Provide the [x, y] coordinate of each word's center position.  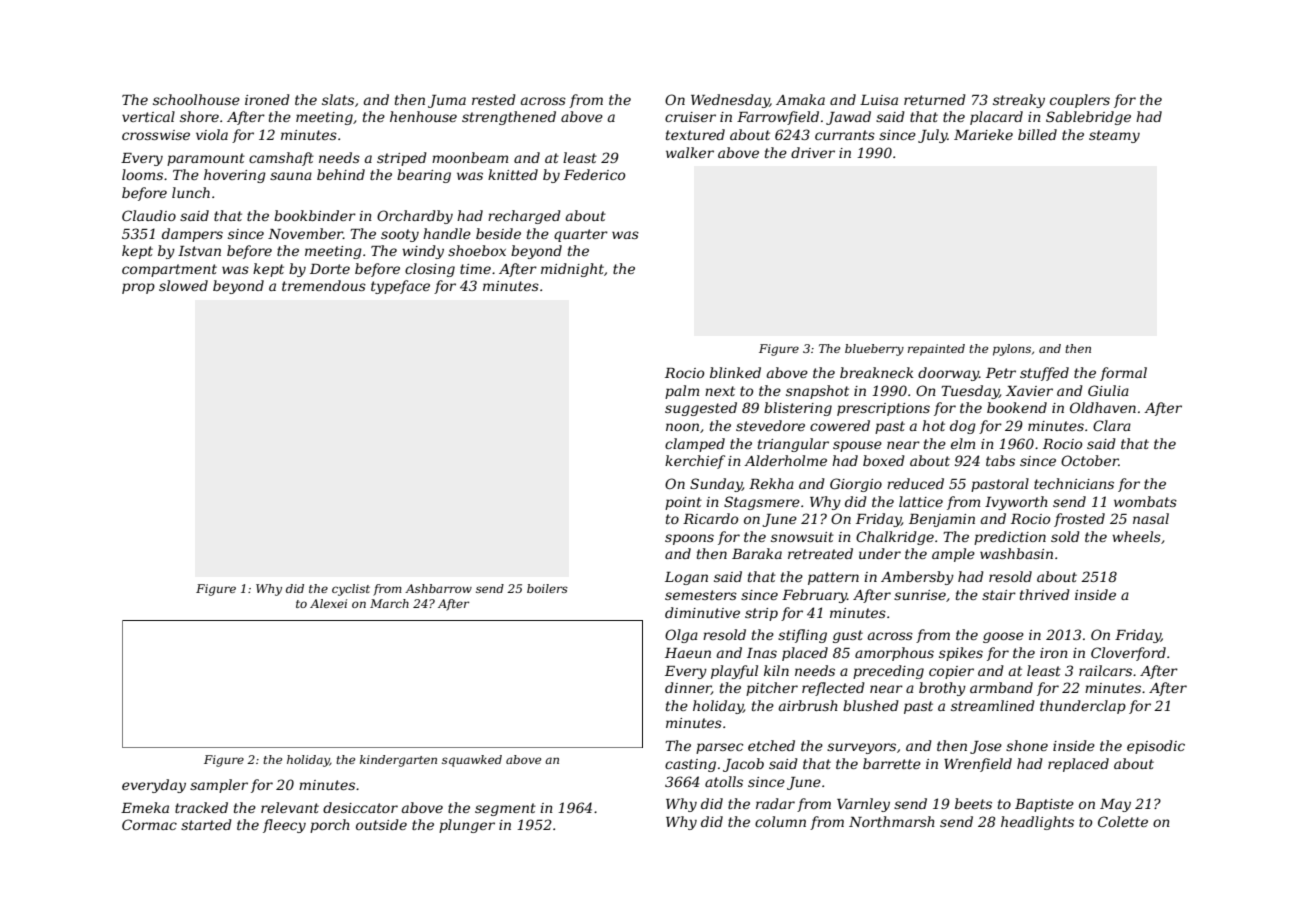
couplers [1080, 101]
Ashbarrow [438, 588]
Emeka [145, 807]
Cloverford [1128, 654]
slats [338, 99]
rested [494, 99]
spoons [689, 539]
